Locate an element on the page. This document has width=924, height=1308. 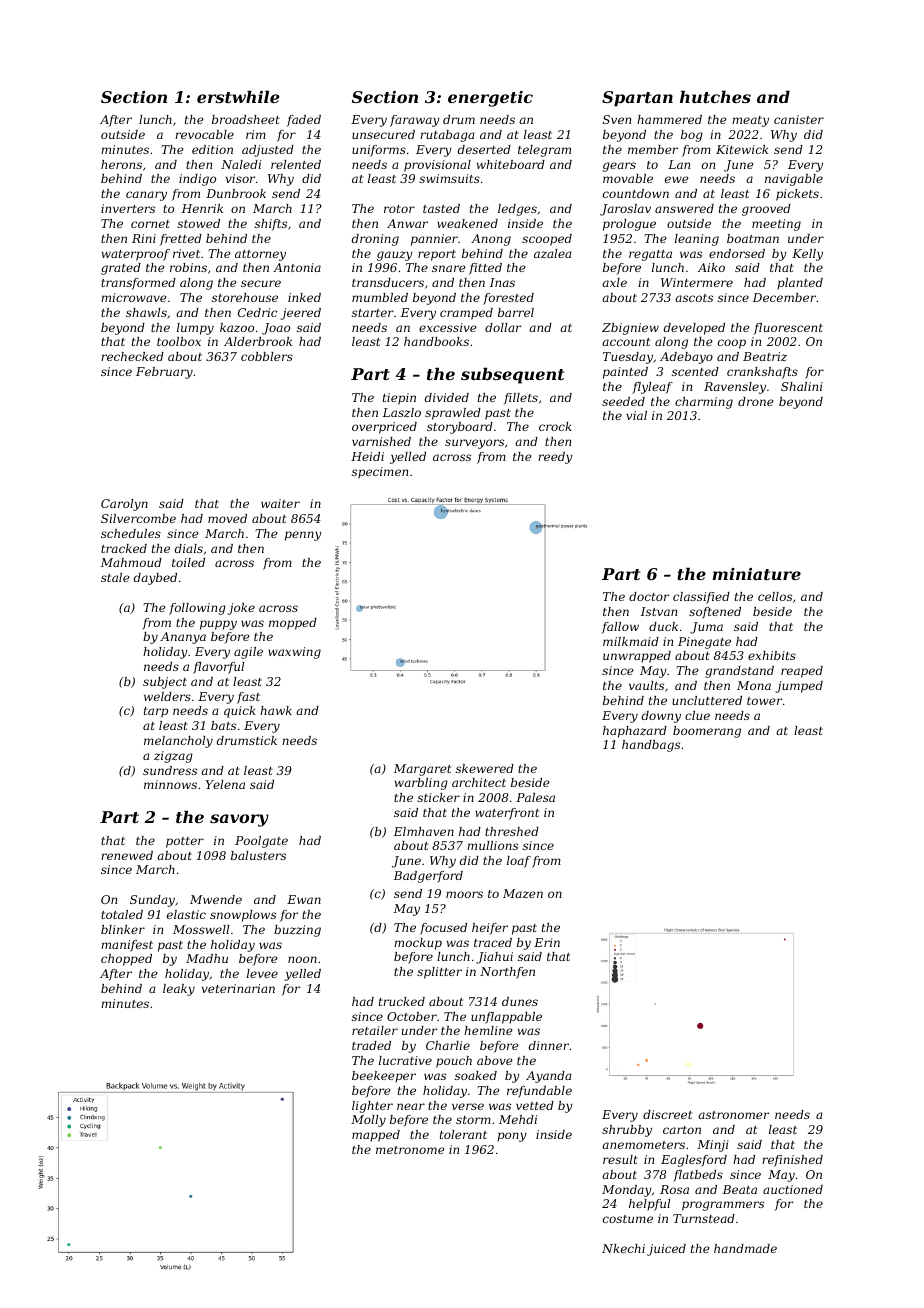
Yelena is located at coordinates (225, 784).
